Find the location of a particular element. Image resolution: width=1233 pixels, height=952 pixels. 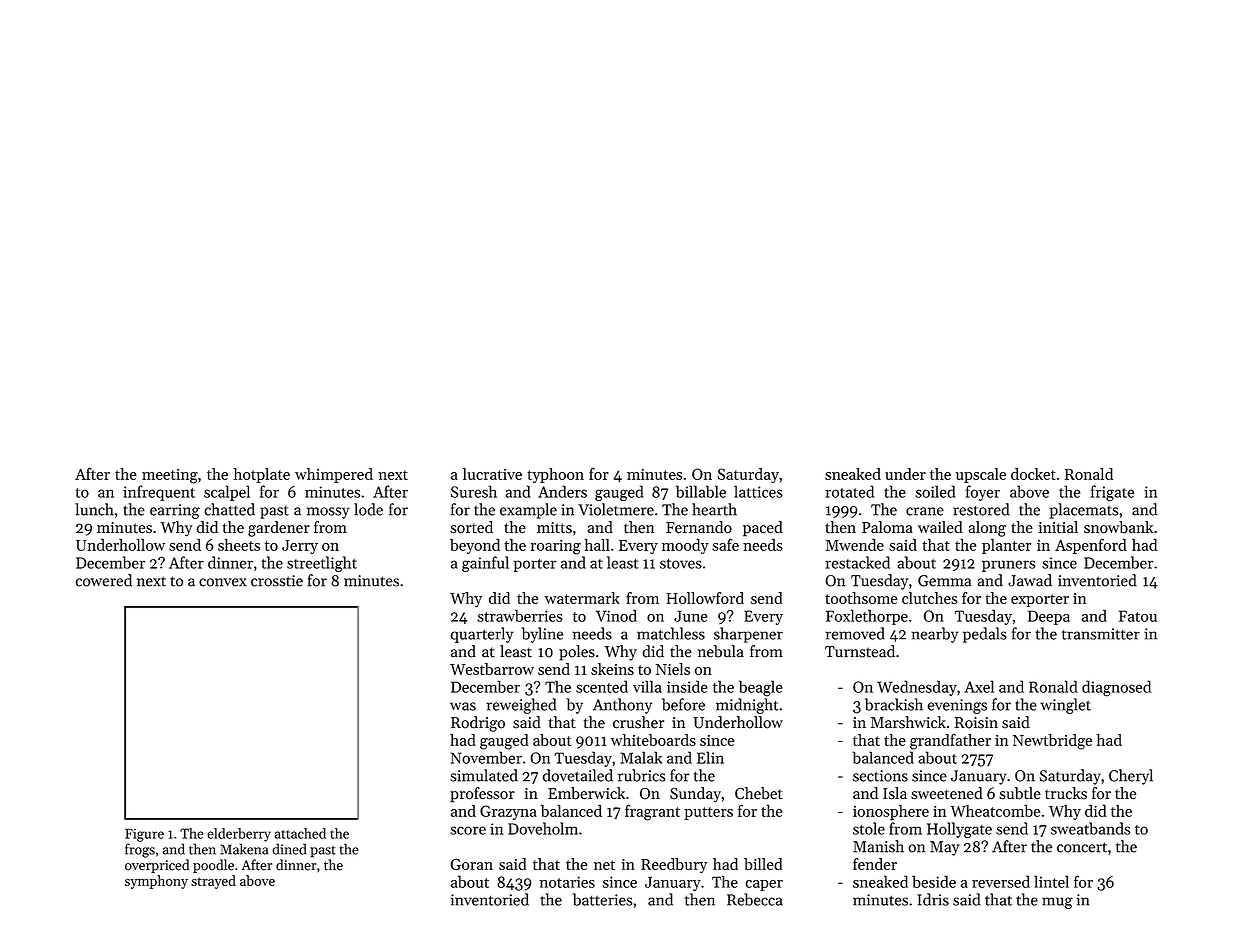

score is located at coordinates (468, 830).
